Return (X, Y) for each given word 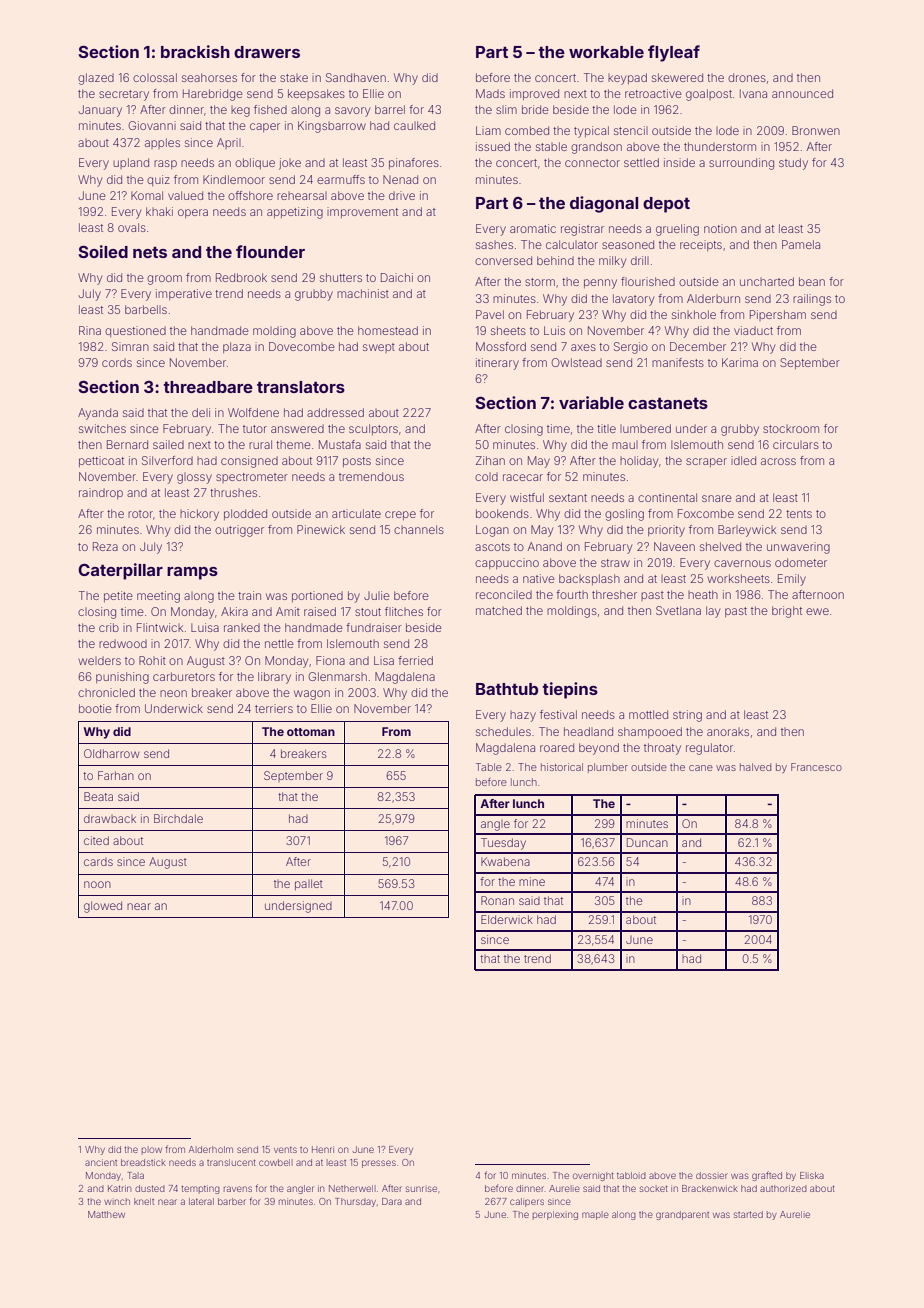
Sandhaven (356, 77)
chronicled (106, 692)
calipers (527, 1202)
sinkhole (694, 314)
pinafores (414, 163)
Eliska (812, 1175)
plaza (237, 347)
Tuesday (503, 844)
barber (232, 1201)
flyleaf (674, 53)
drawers (267, 52)
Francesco (816, 767)
